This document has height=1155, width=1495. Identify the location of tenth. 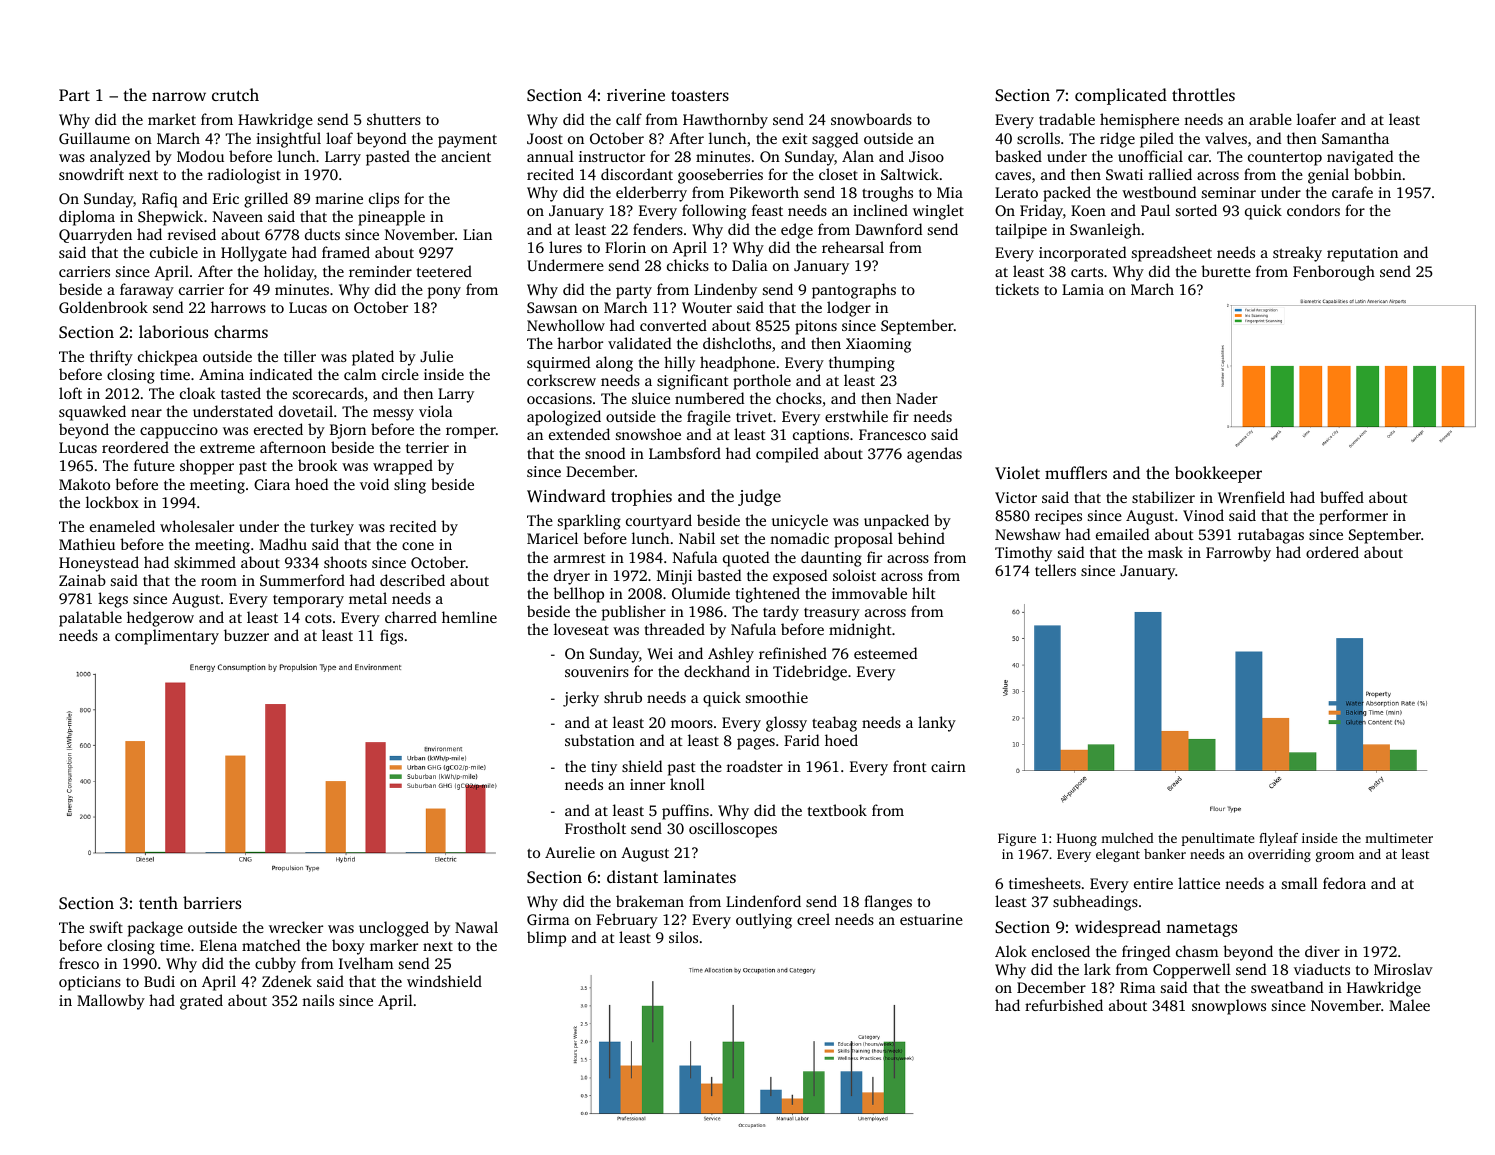
(158, 902).
